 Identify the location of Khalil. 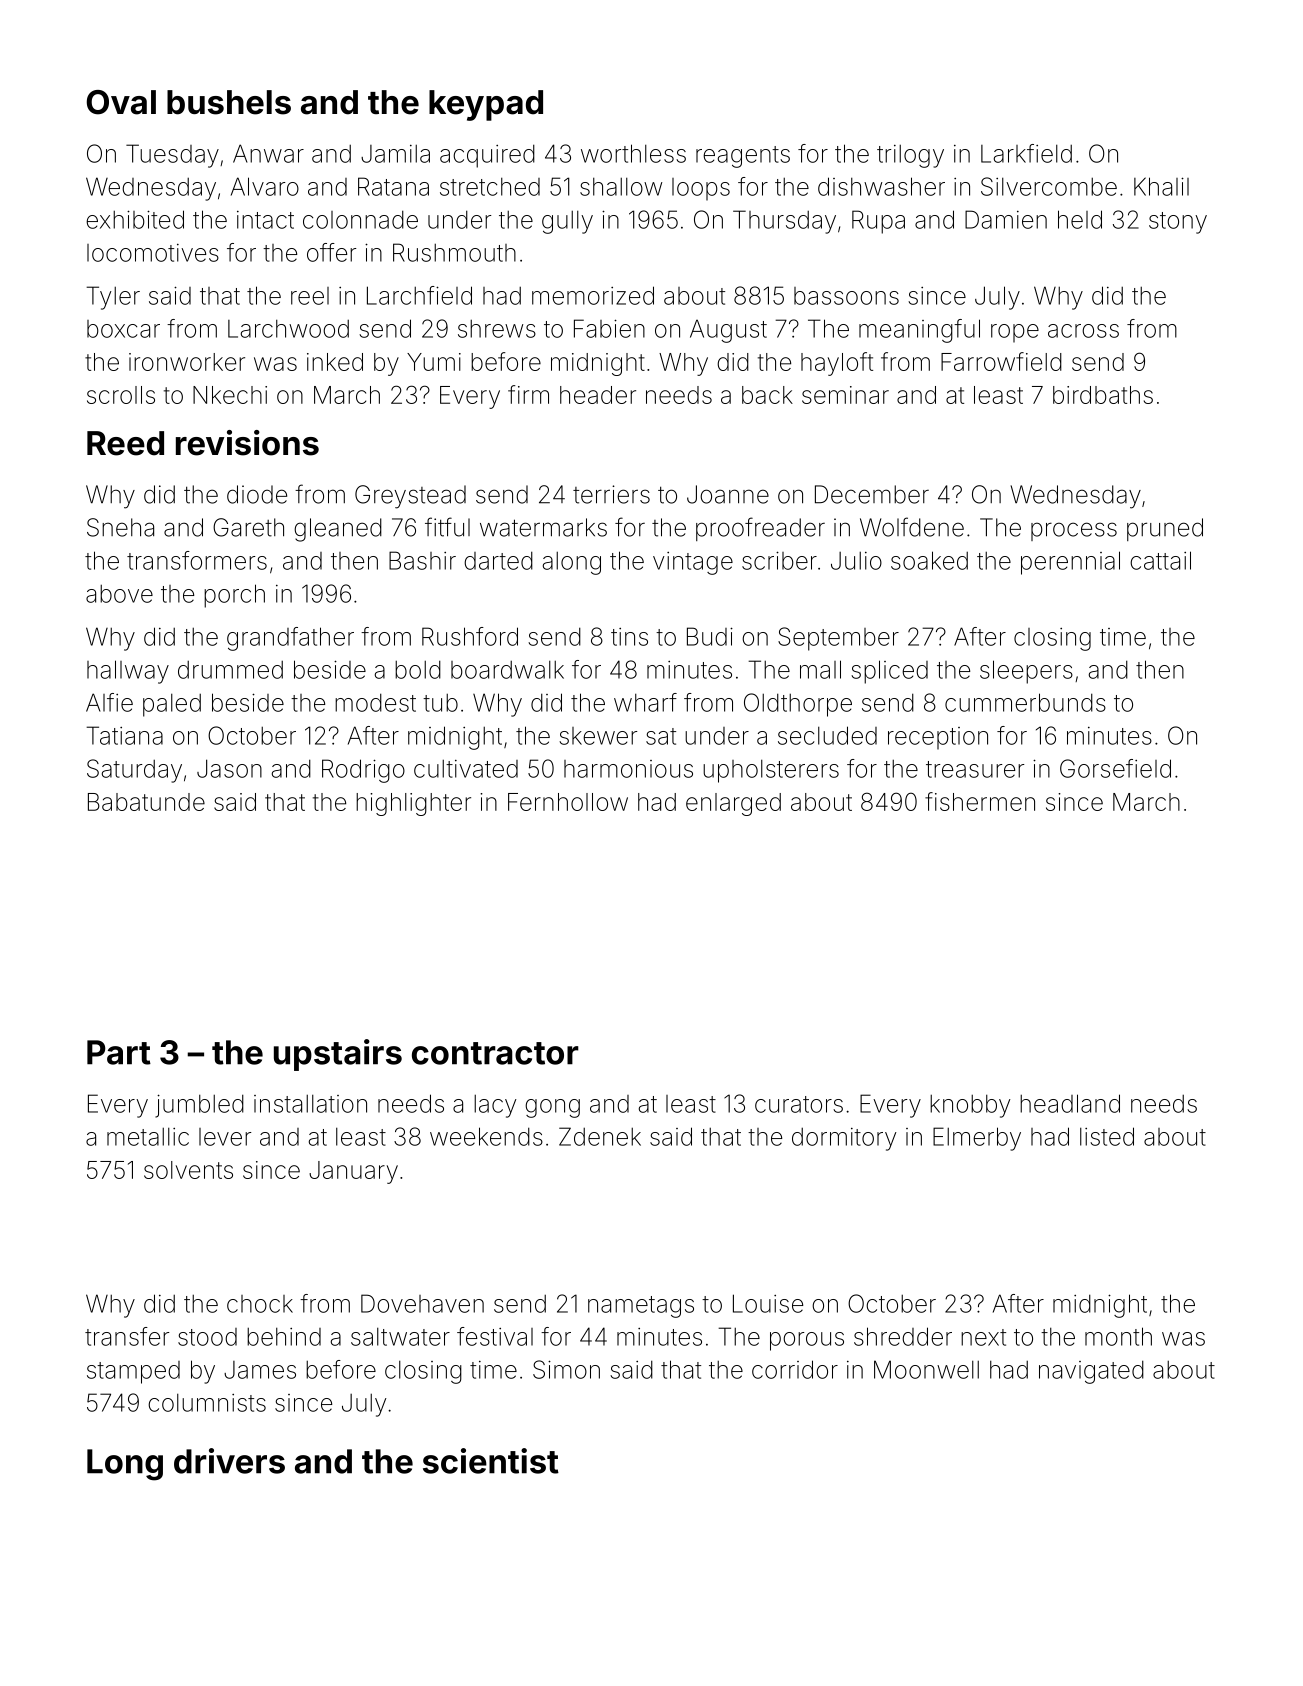
(1161, 186).
